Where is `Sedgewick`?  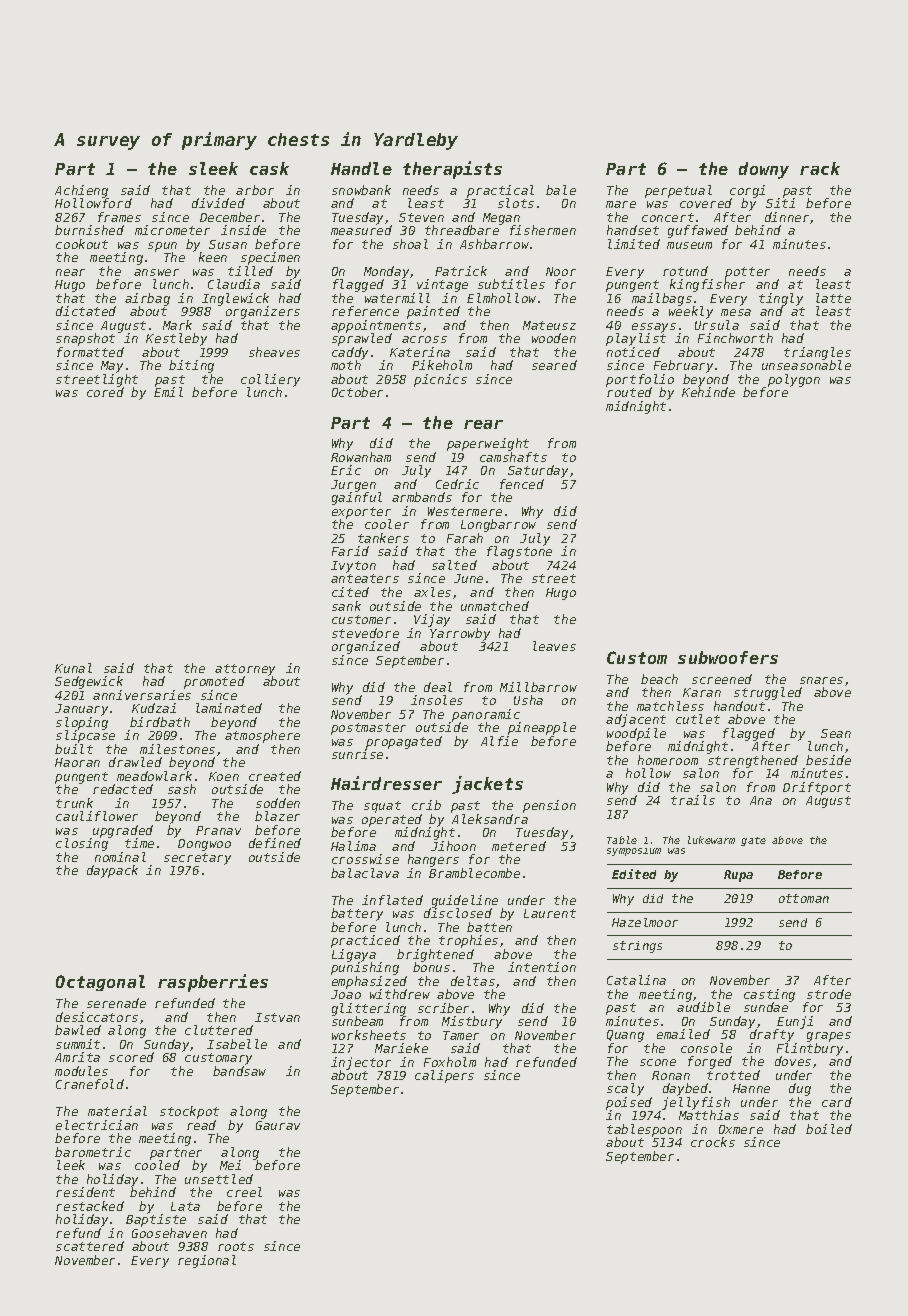 Sedgewick is located at coordinates (89, 682).
